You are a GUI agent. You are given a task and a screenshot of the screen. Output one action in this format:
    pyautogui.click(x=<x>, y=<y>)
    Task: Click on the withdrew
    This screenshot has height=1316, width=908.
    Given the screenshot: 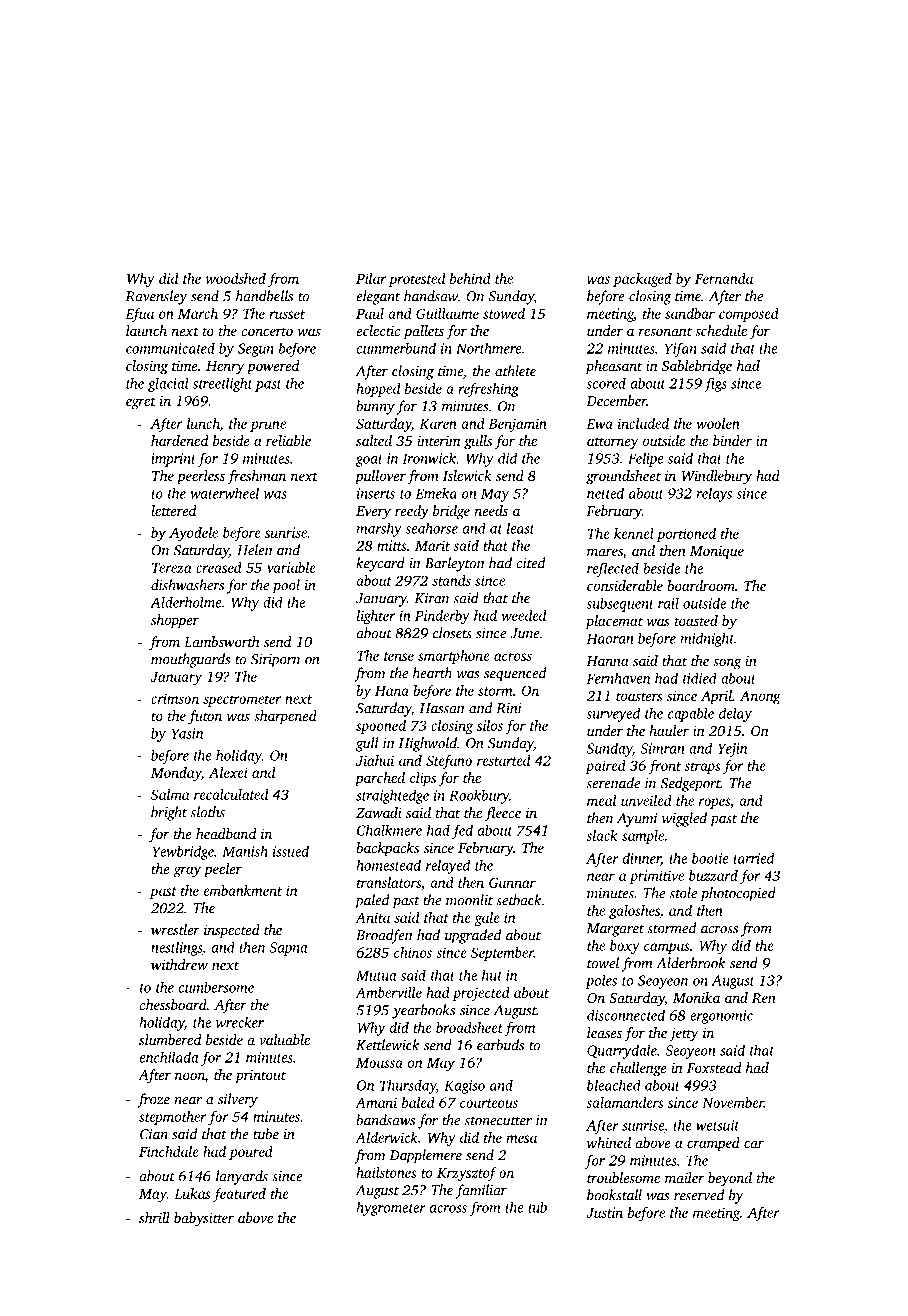 What is the action you would take?
    pyautogui.click(x=179, y=964)
